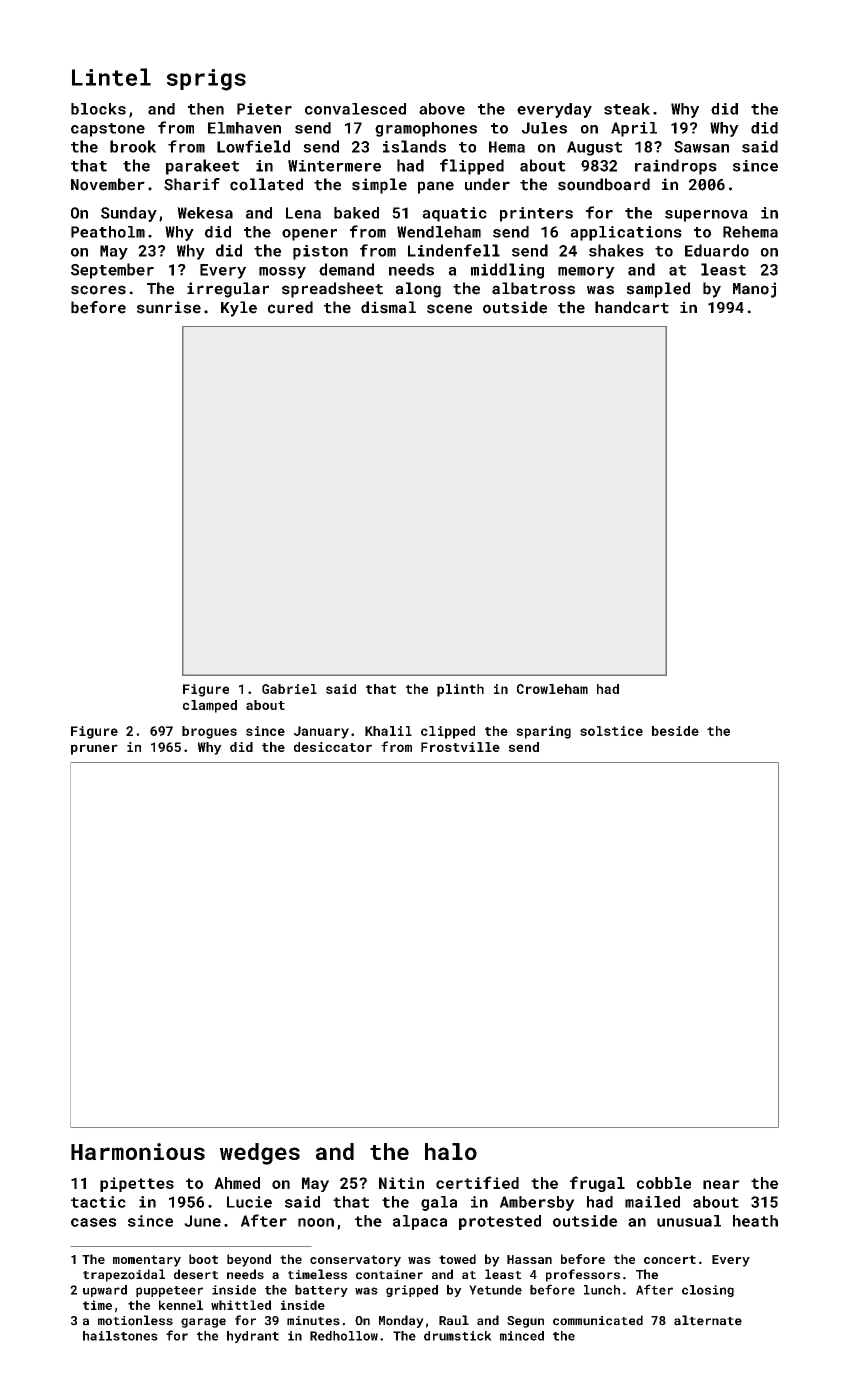 The height and width of the screenshot is (1400, 849). I want to click on alternate, so click(708, 1320).
